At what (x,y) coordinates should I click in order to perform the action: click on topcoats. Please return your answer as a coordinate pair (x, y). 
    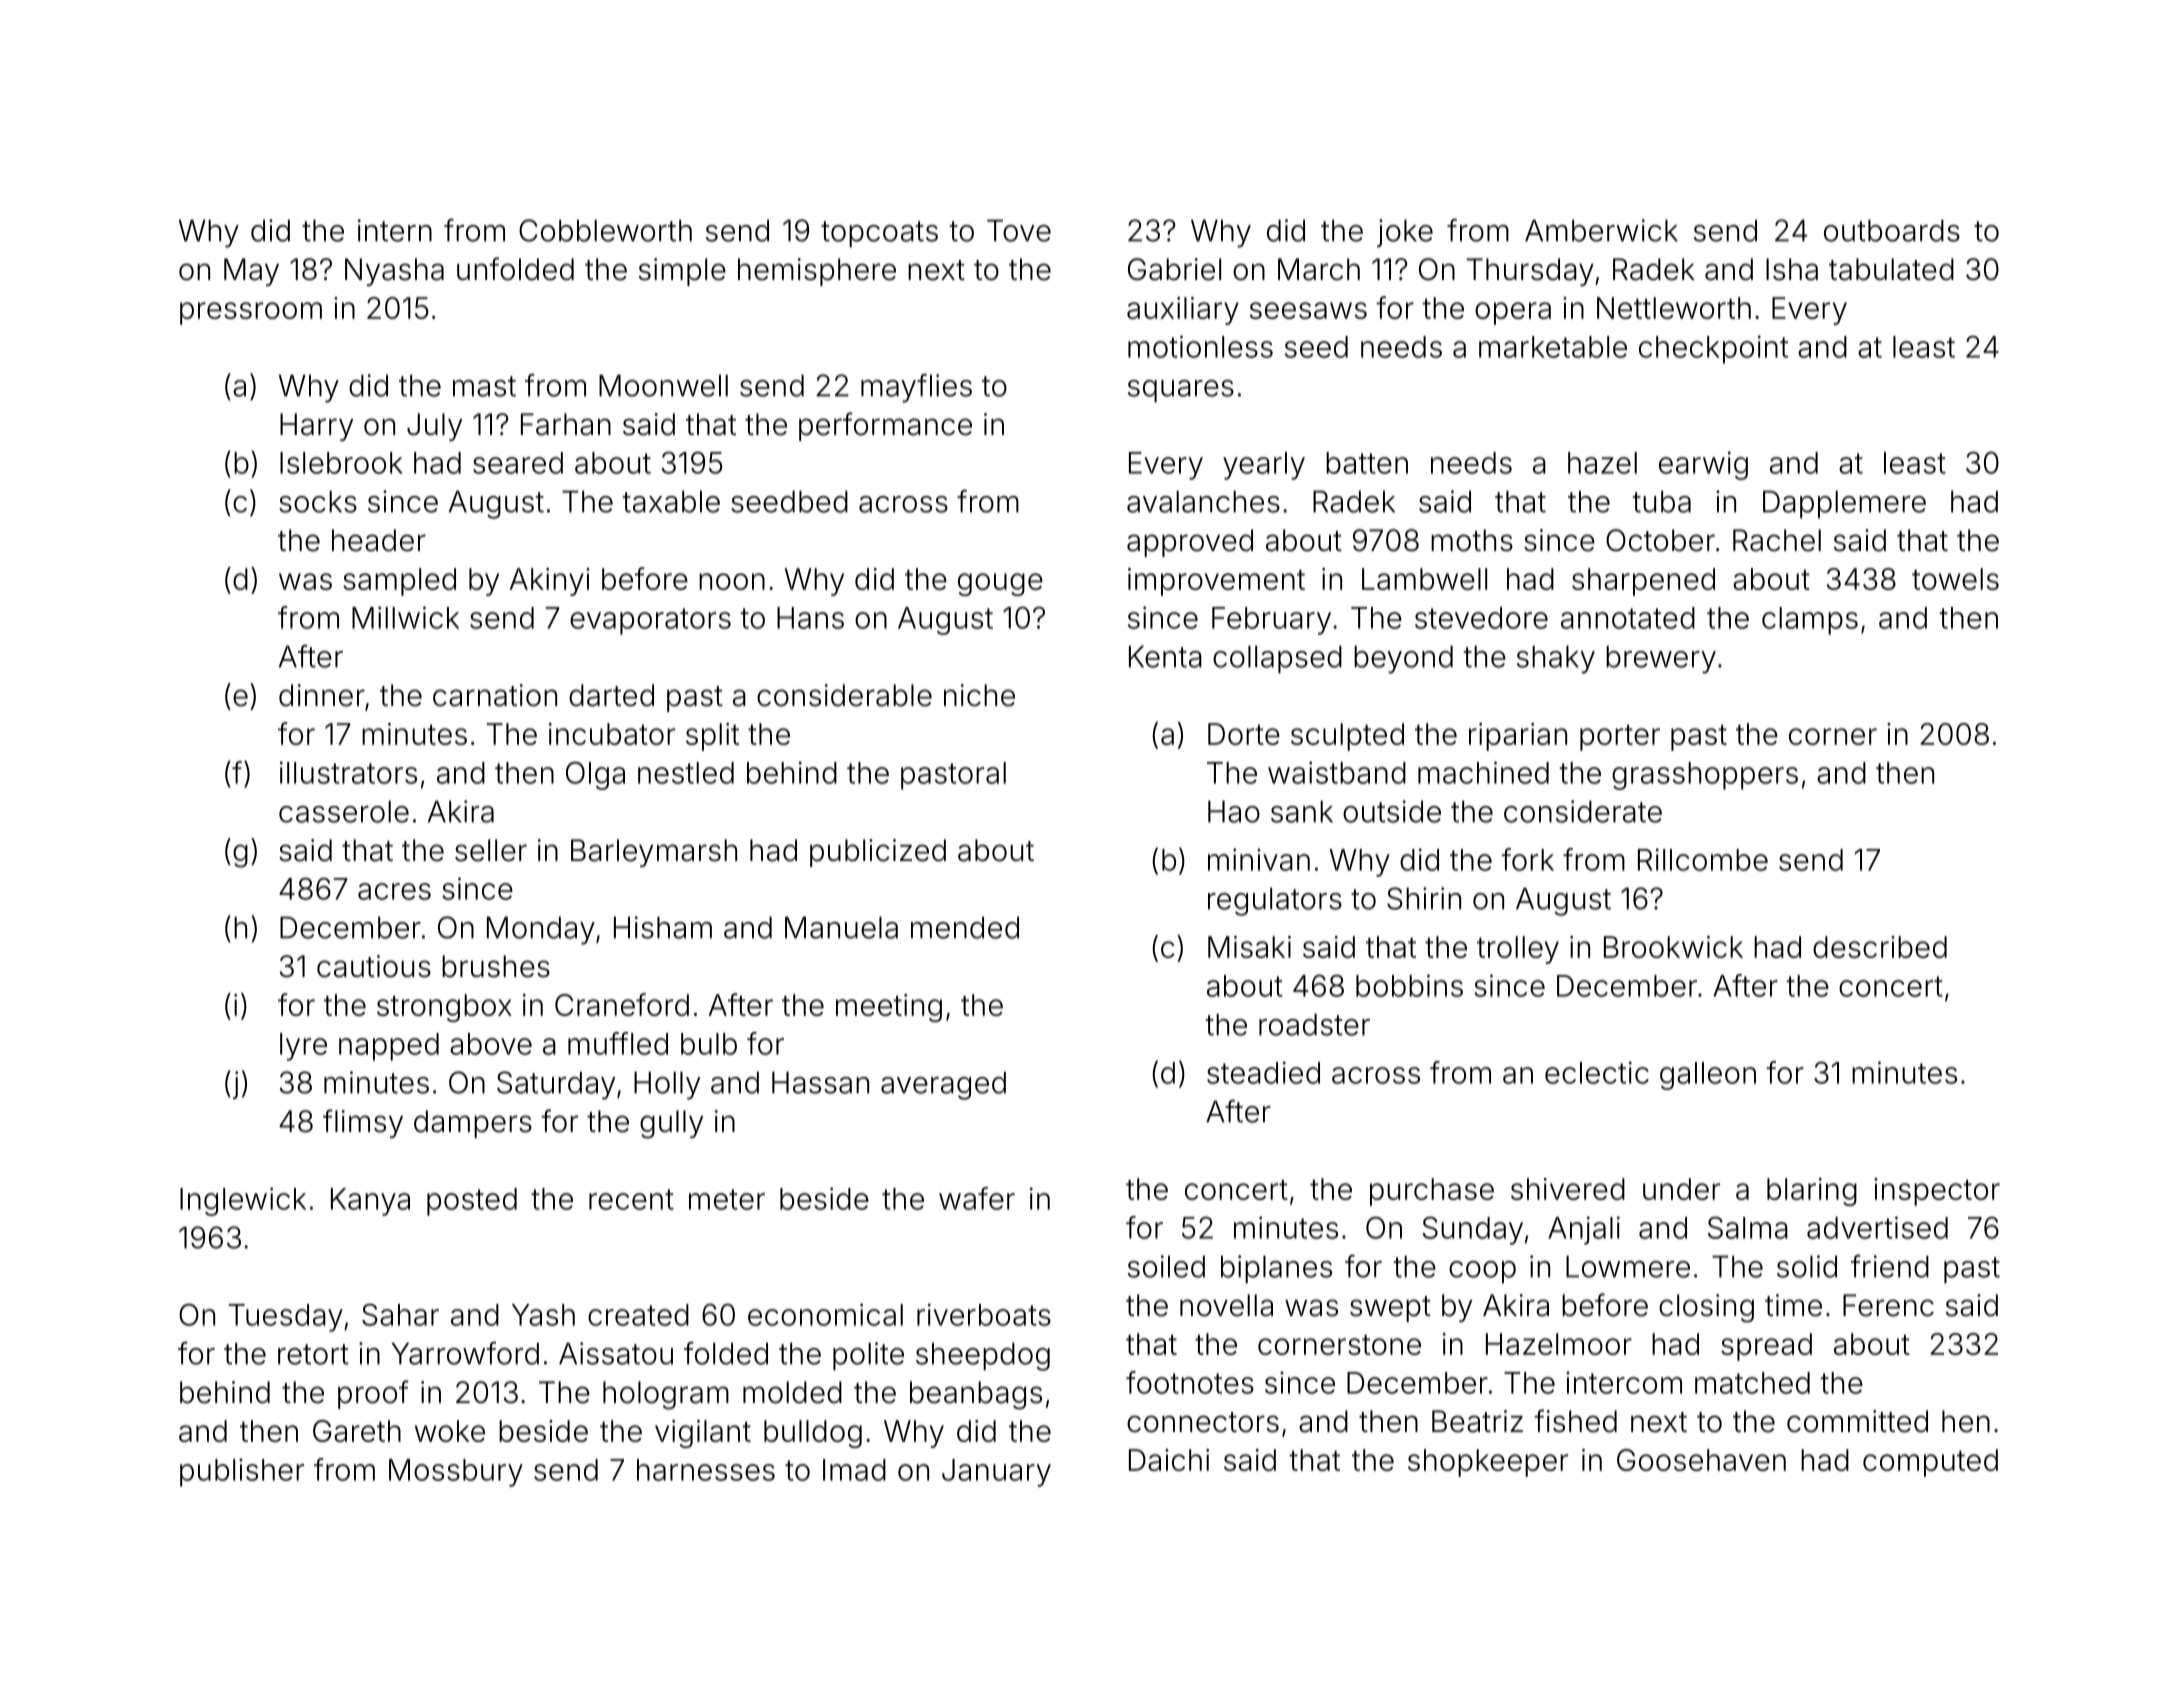
    Looking at the image, I should click on (879, 234).
